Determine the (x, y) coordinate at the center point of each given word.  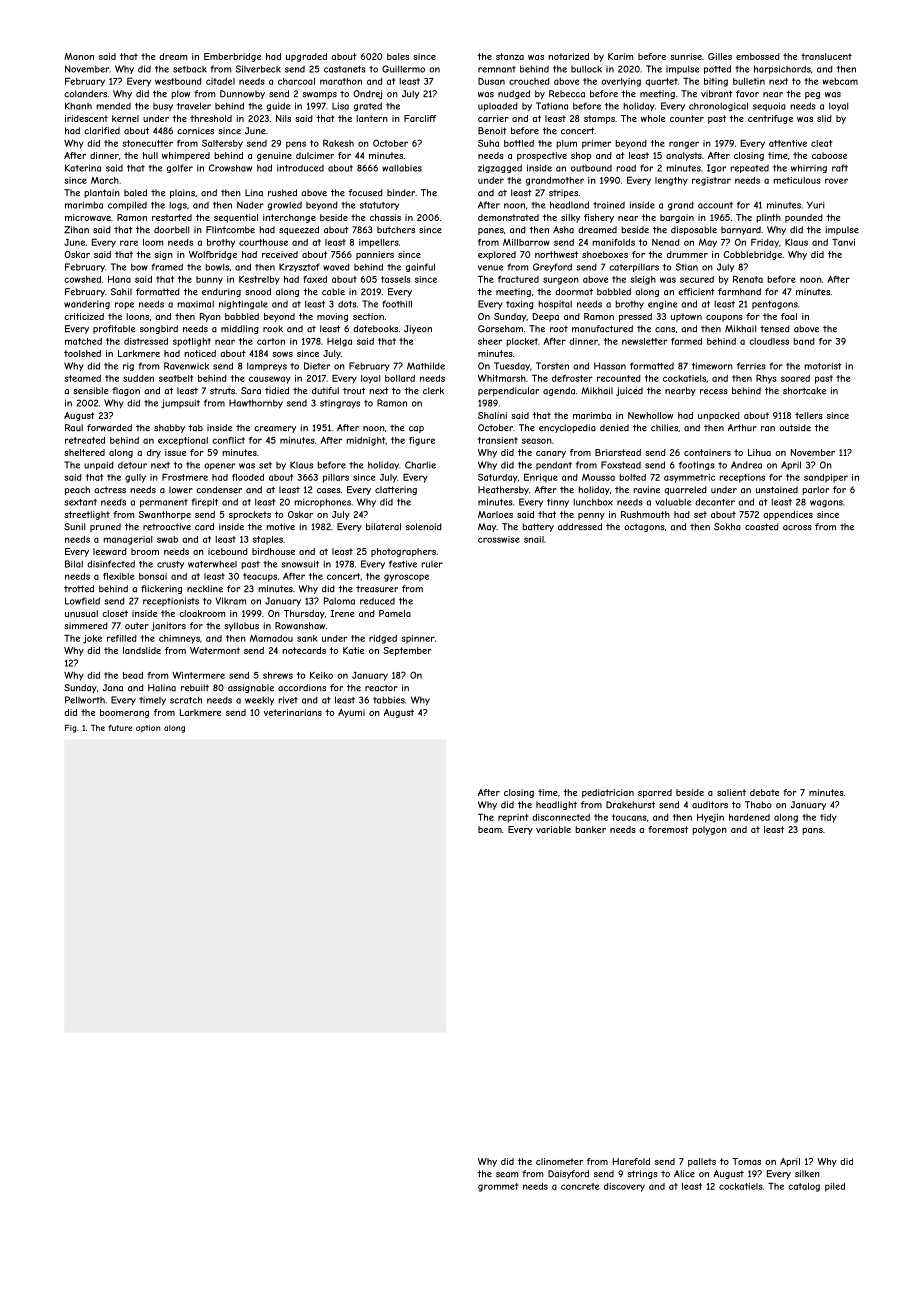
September (407, 651)
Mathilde (426, 366)
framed (167, 267)
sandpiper (826, 478)
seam (507, 1175)
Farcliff (420, 118)
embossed (758, 56)
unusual (81, 613)
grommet (498, 1187)
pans (812, 831)
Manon (79, 56)
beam (490, 829)
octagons (644, 527)
